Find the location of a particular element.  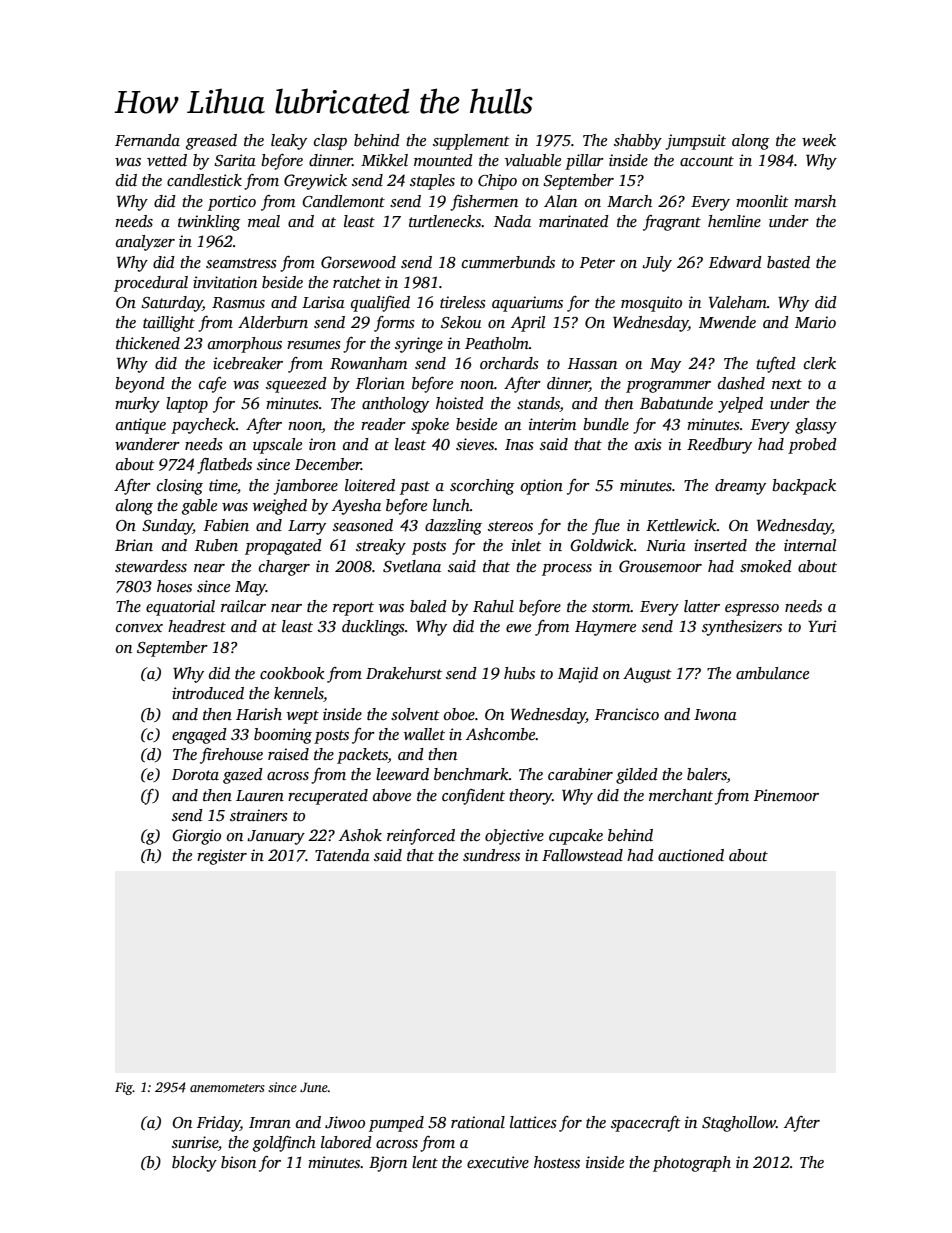

cafe is located at coordinates (212, 385).
